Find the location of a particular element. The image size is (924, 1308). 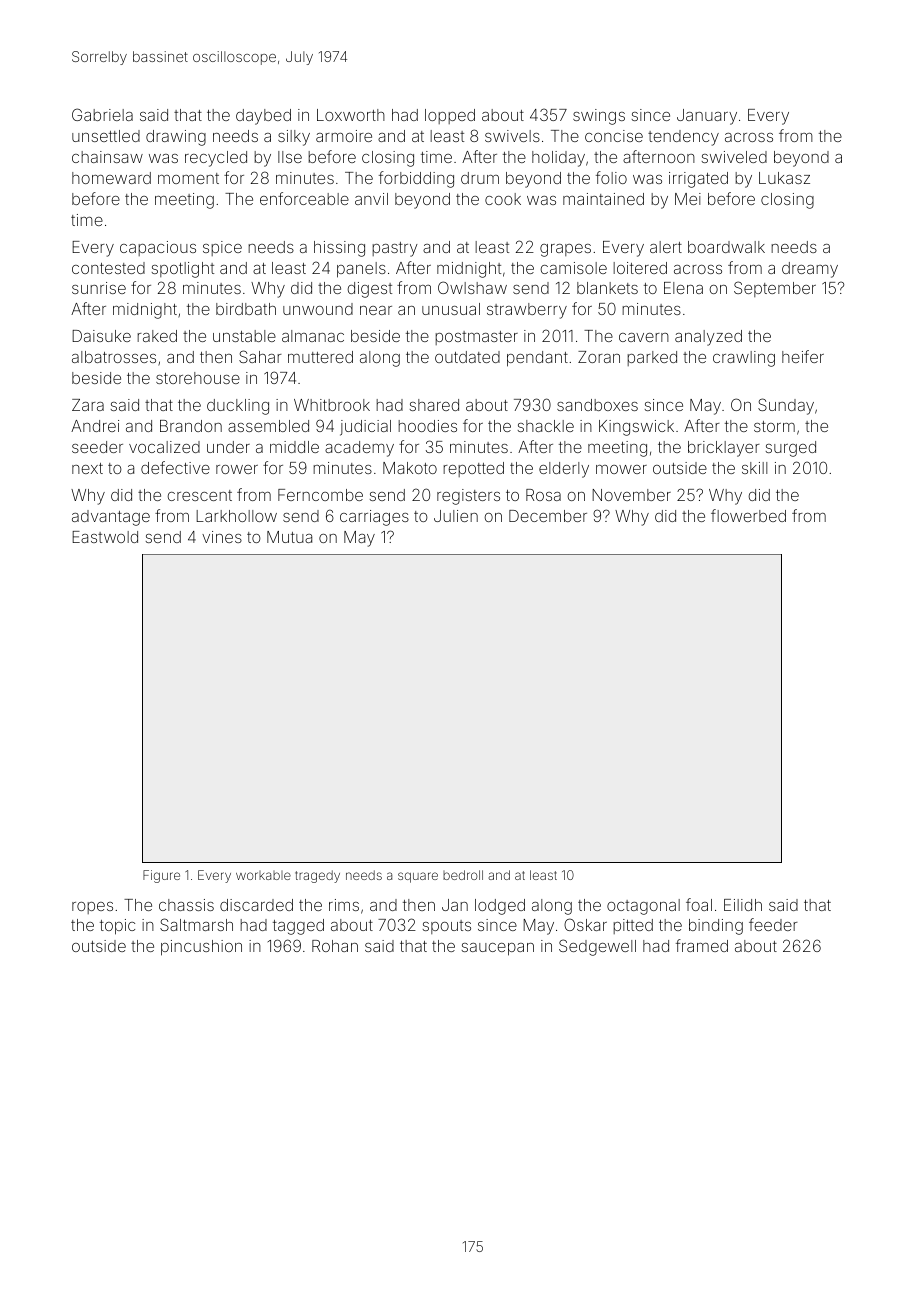

Mutua is located at coordinates (289, 537).
